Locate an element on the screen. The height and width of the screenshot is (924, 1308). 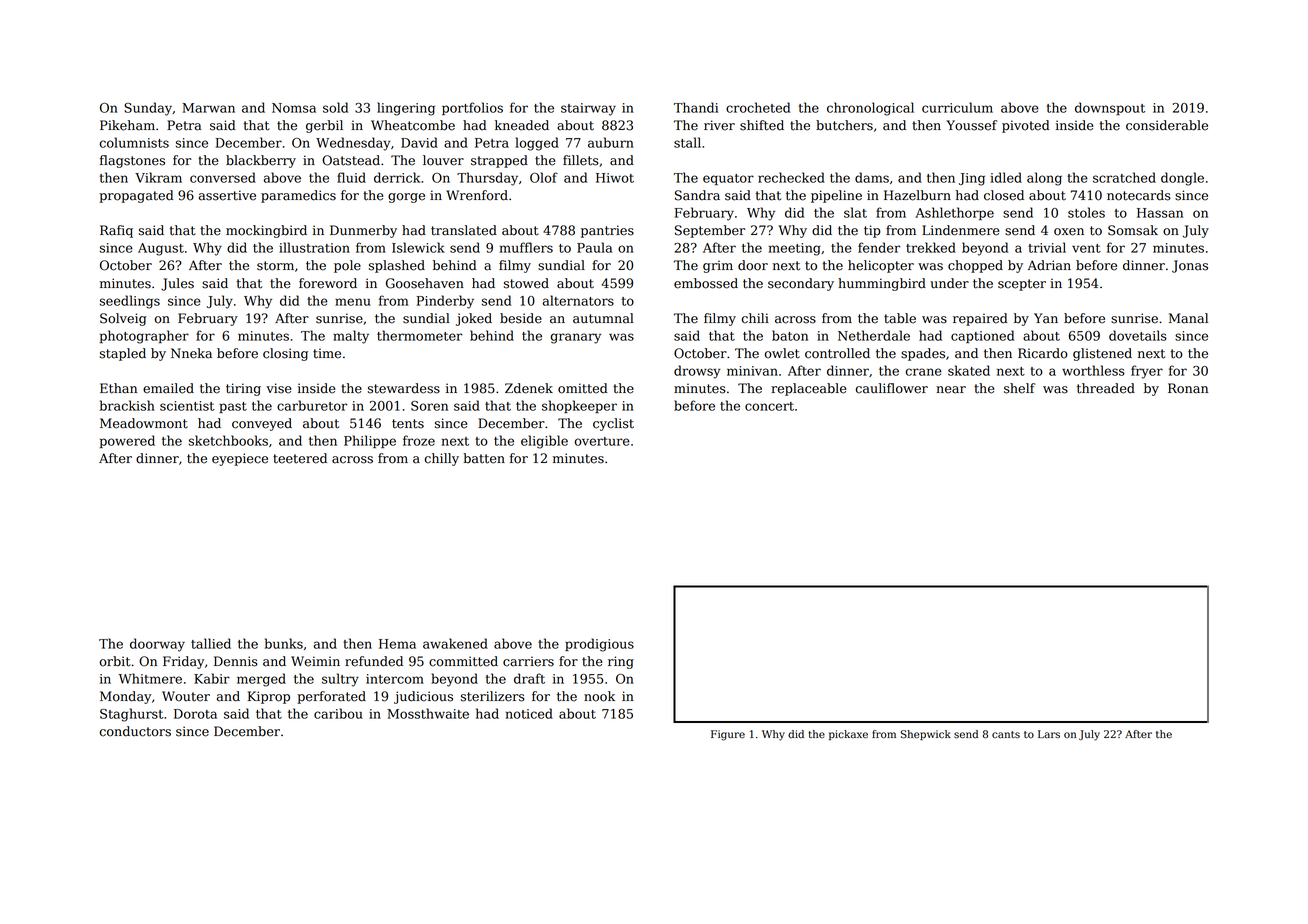
carriers is located at coordinates (528, 661).
